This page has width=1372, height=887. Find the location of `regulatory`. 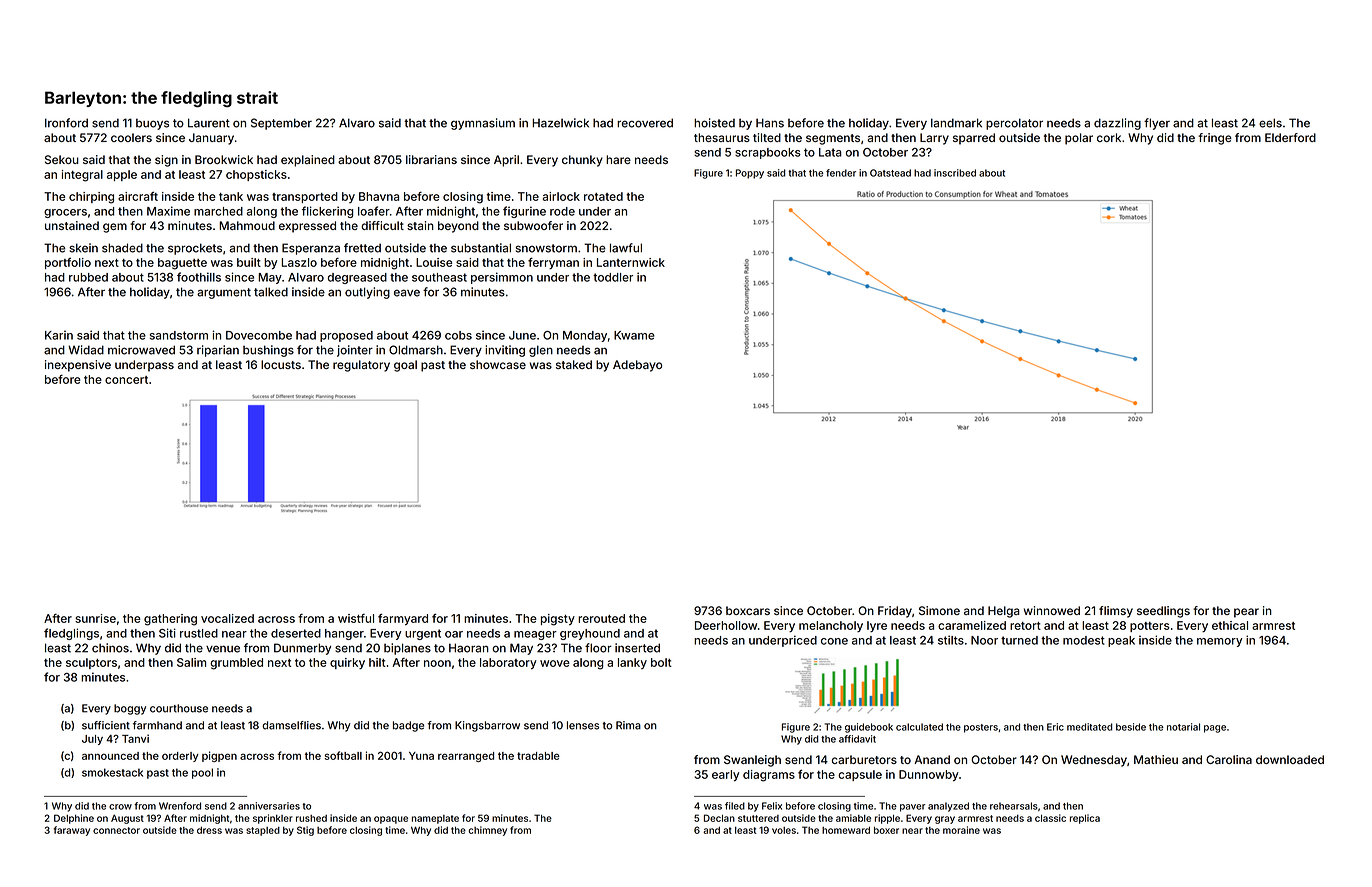

regulatory is located at coordinates (361, 366).
